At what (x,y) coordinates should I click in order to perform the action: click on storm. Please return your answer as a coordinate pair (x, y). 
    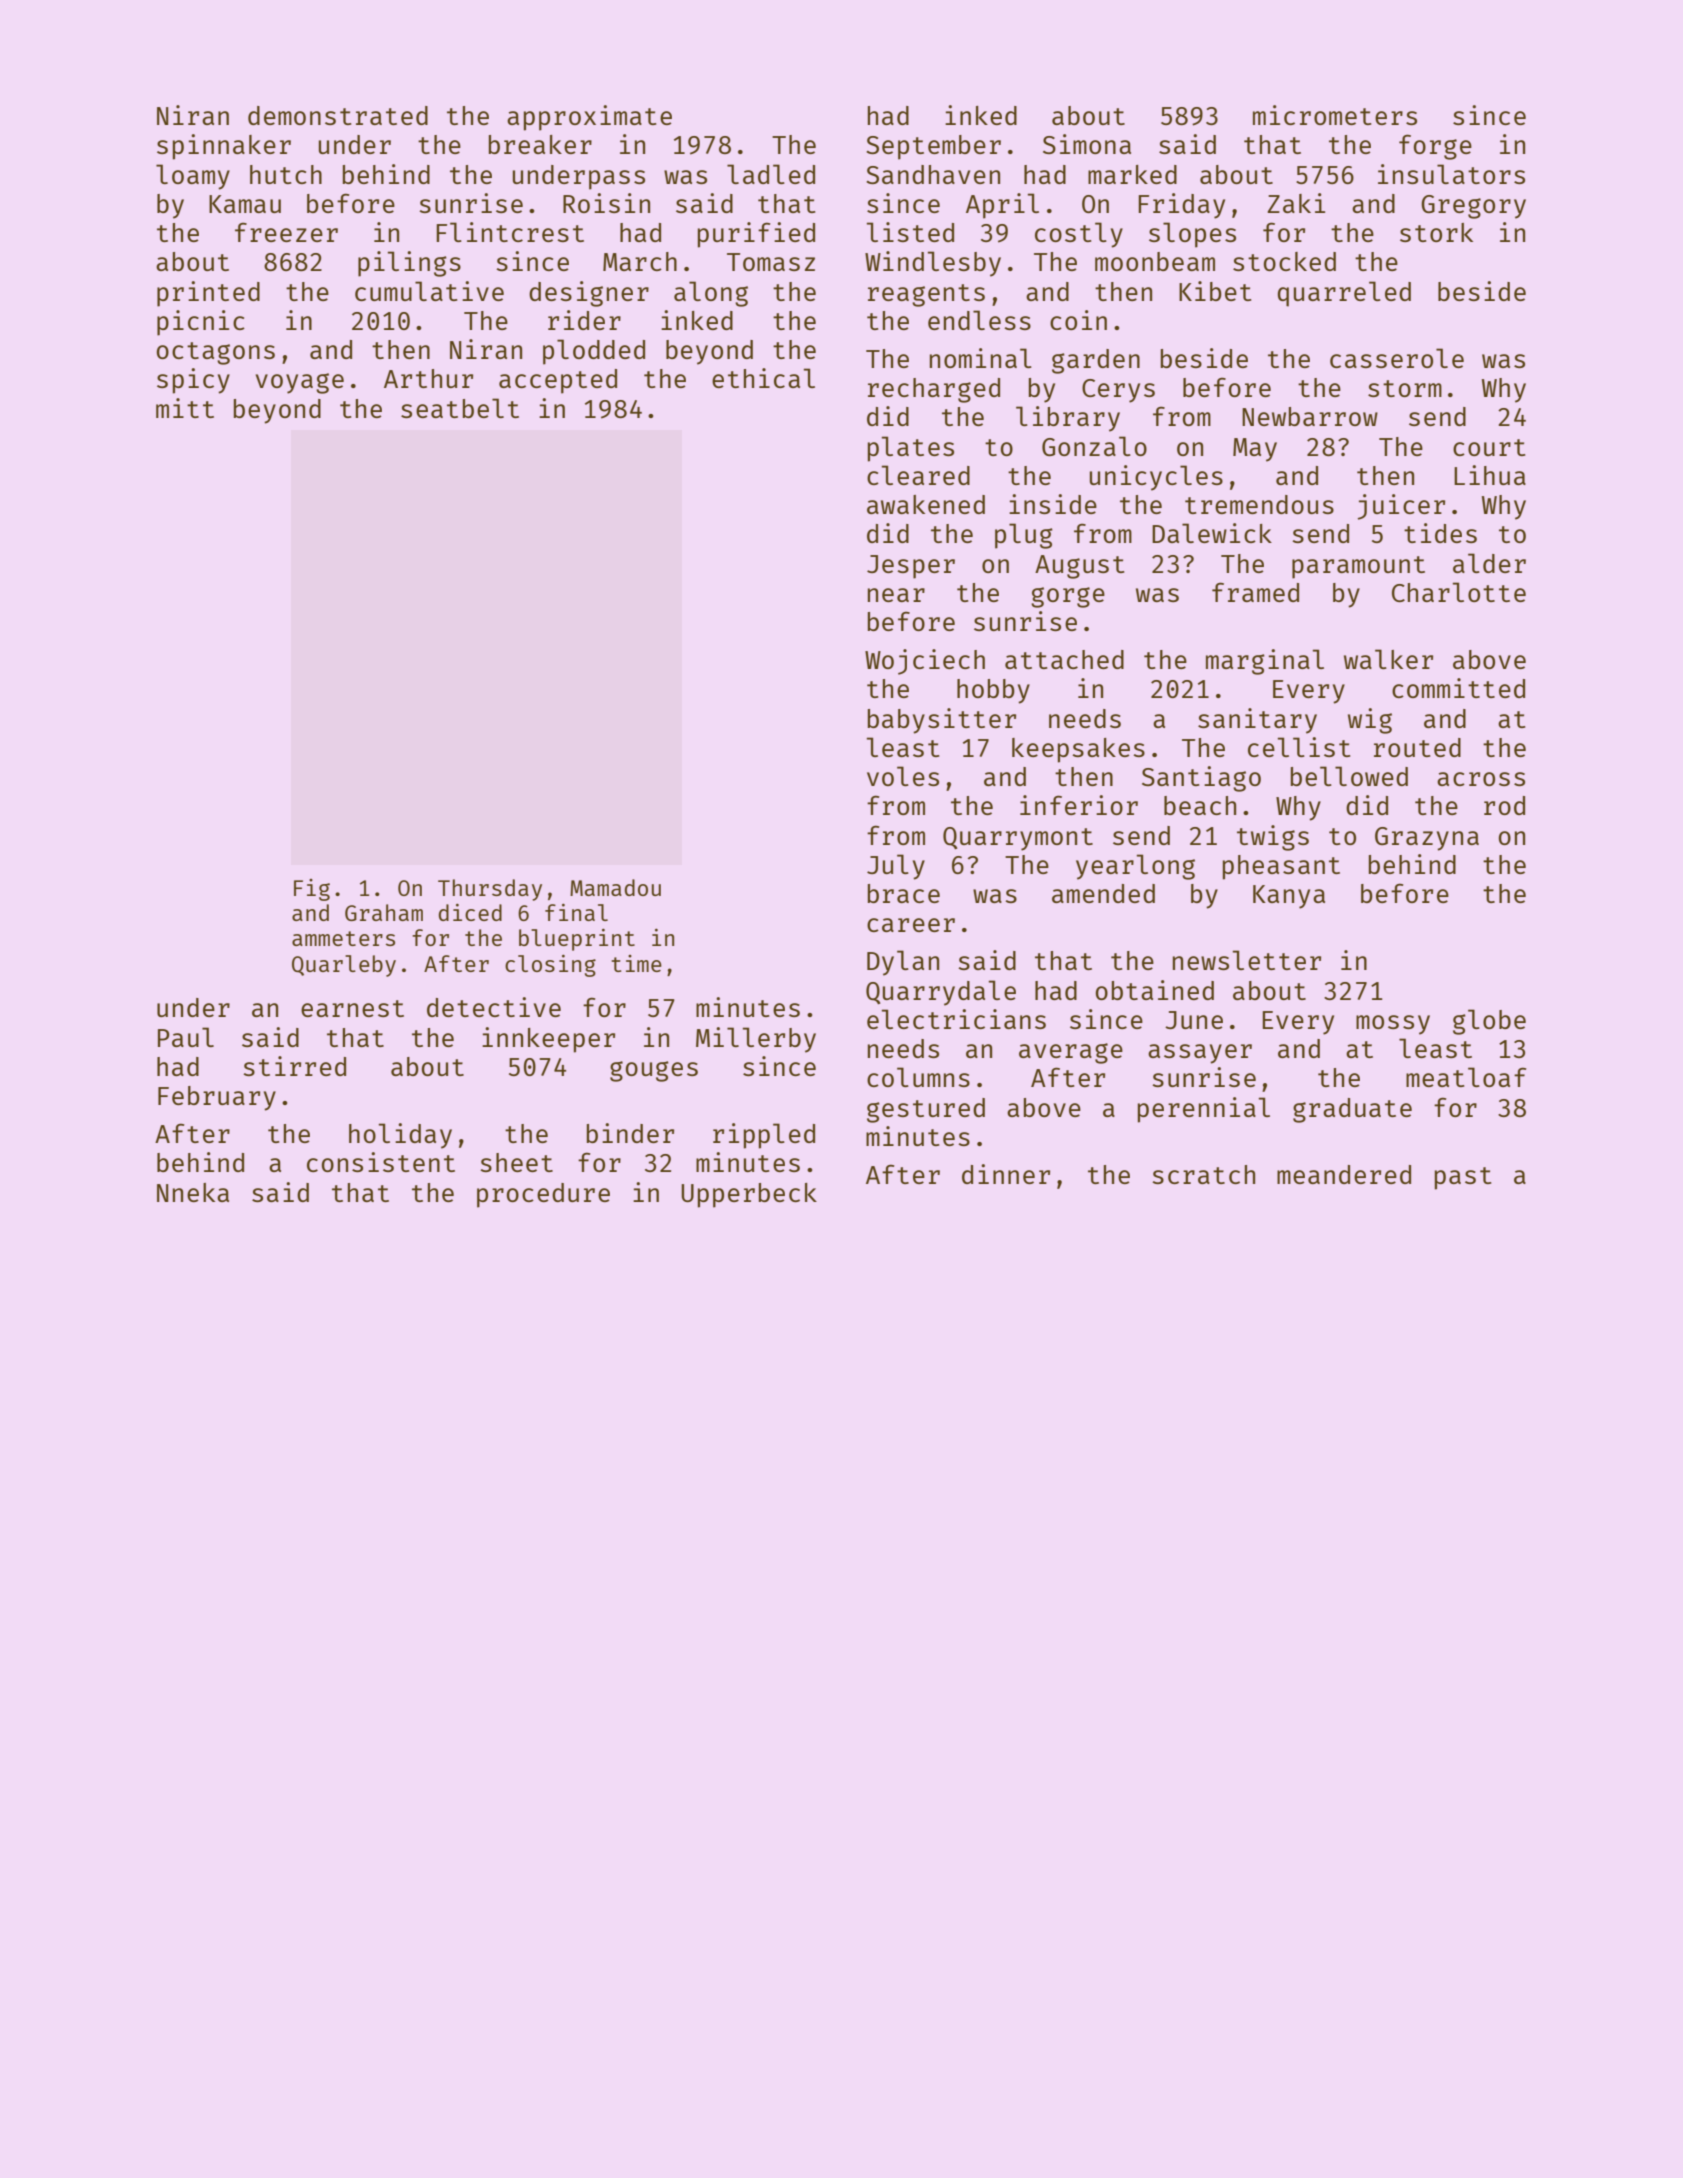
    Looking at the image, I should click on (1405, 388).
